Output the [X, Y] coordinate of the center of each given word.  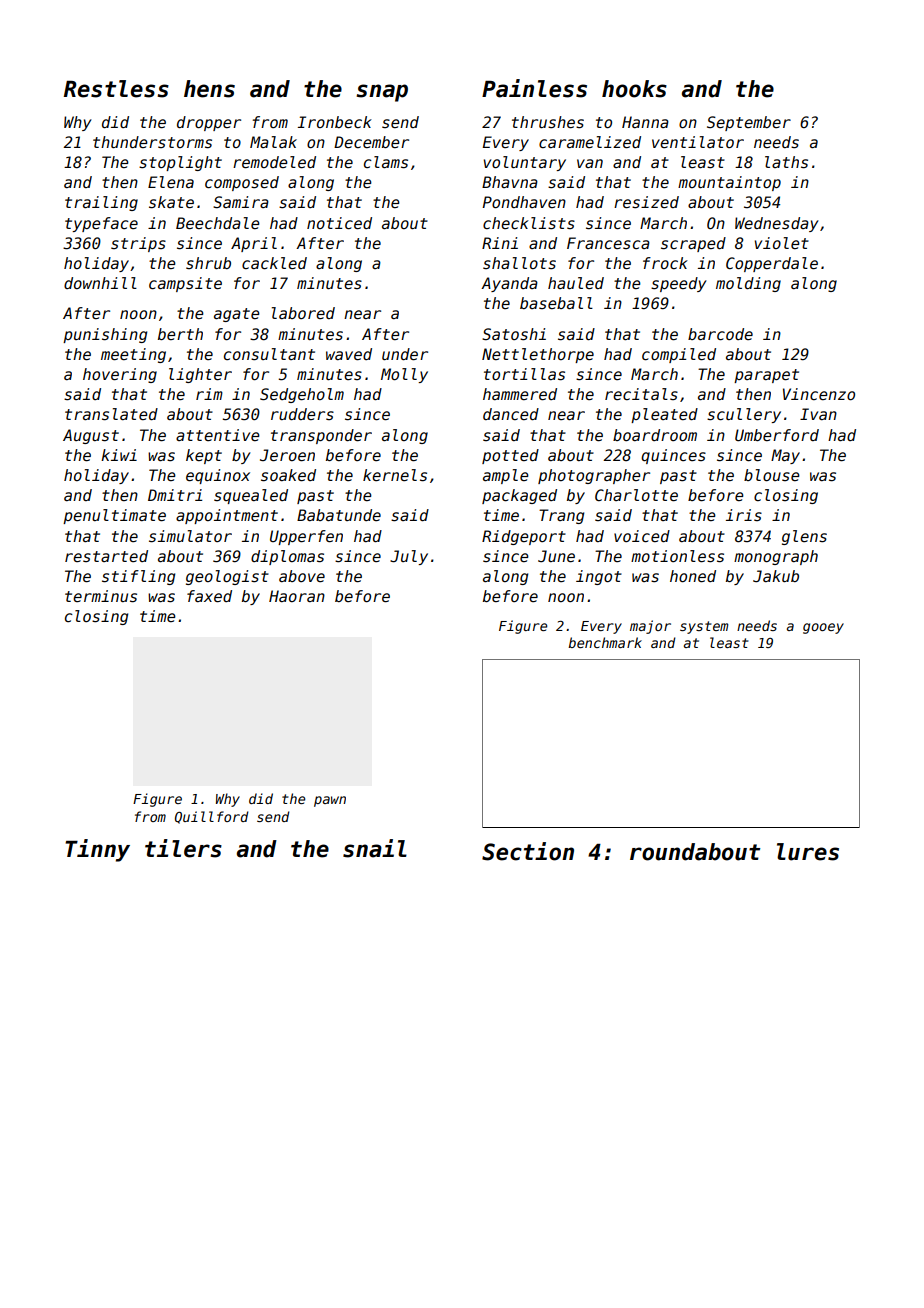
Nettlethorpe [538, 355]
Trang [561, 516]
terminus [101, 596]
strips [138, 244]
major [650, 627]
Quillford [212, 817]
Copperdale [772, 264]
